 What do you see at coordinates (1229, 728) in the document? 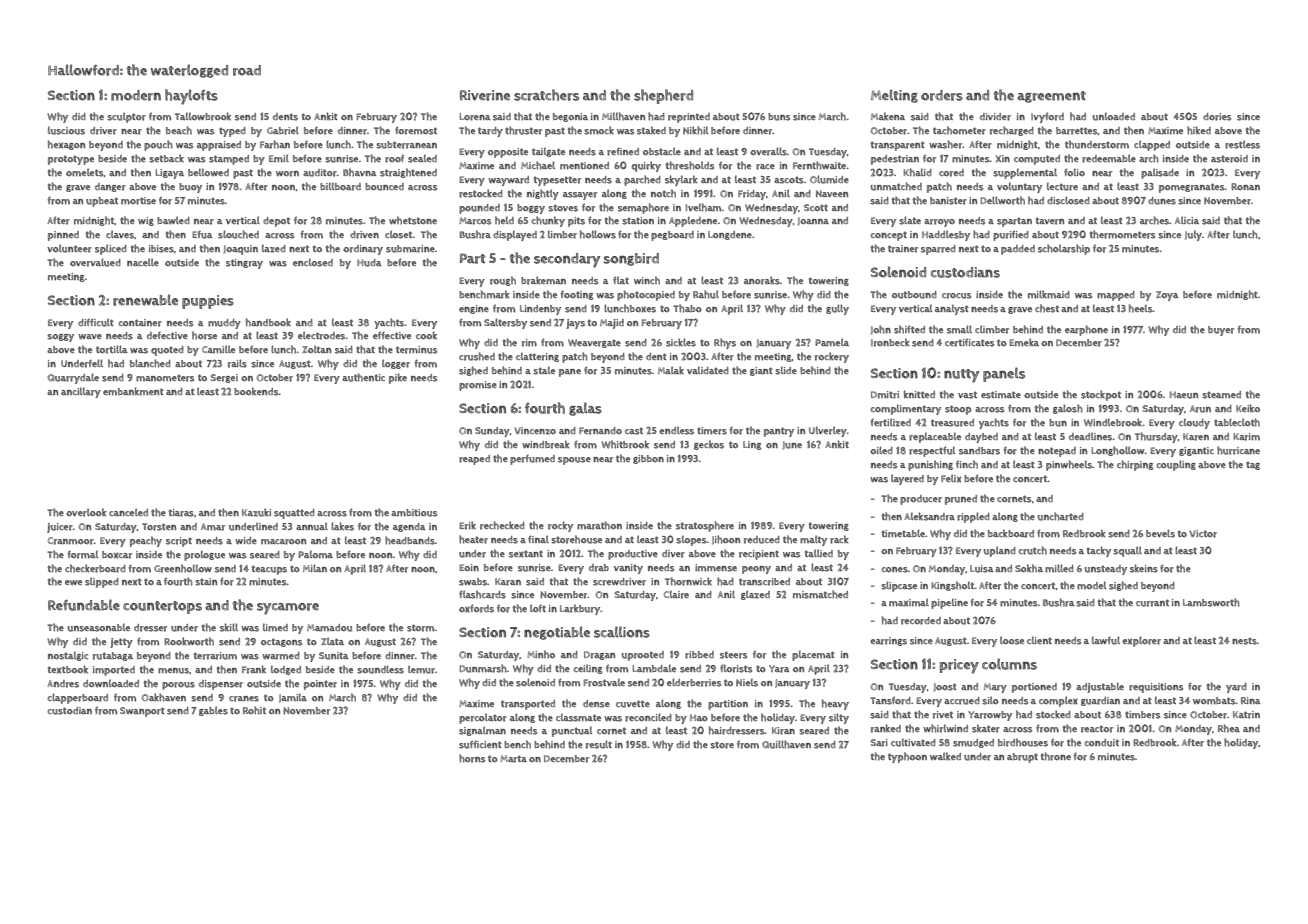
I see `Rhea` at bounding box center [1229, 728].
